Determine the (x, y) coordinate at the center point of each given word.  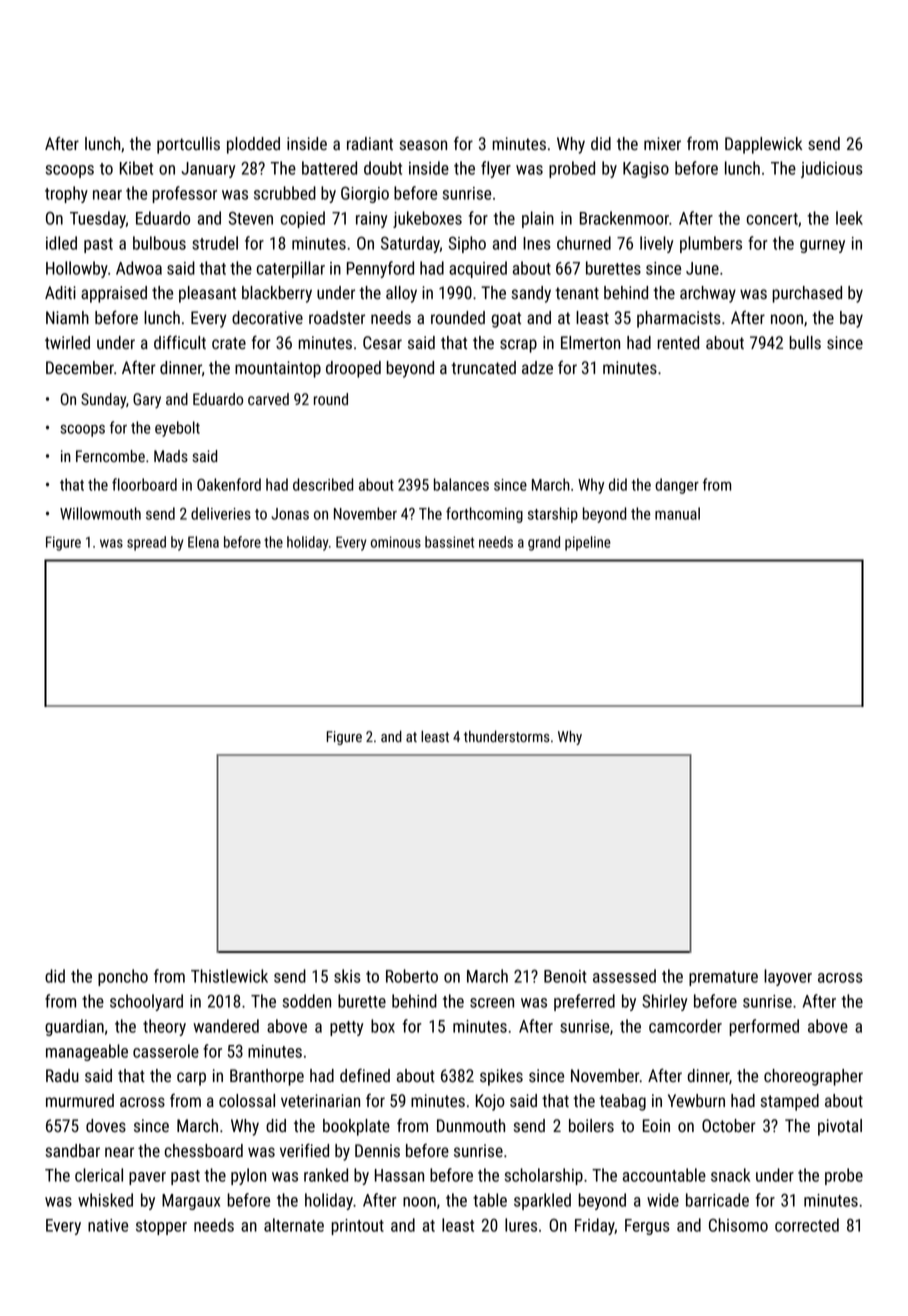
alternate (294, 1225)
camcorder (685, 1026)
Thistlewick (229, 976)
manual (677, 513)
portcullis (188, 145)
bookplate (356, 1127)
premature (723, 978)
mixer (662, 144)
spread (146, 543)
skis (347, 976)
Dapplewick (763, 145)
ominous (396, 542)
